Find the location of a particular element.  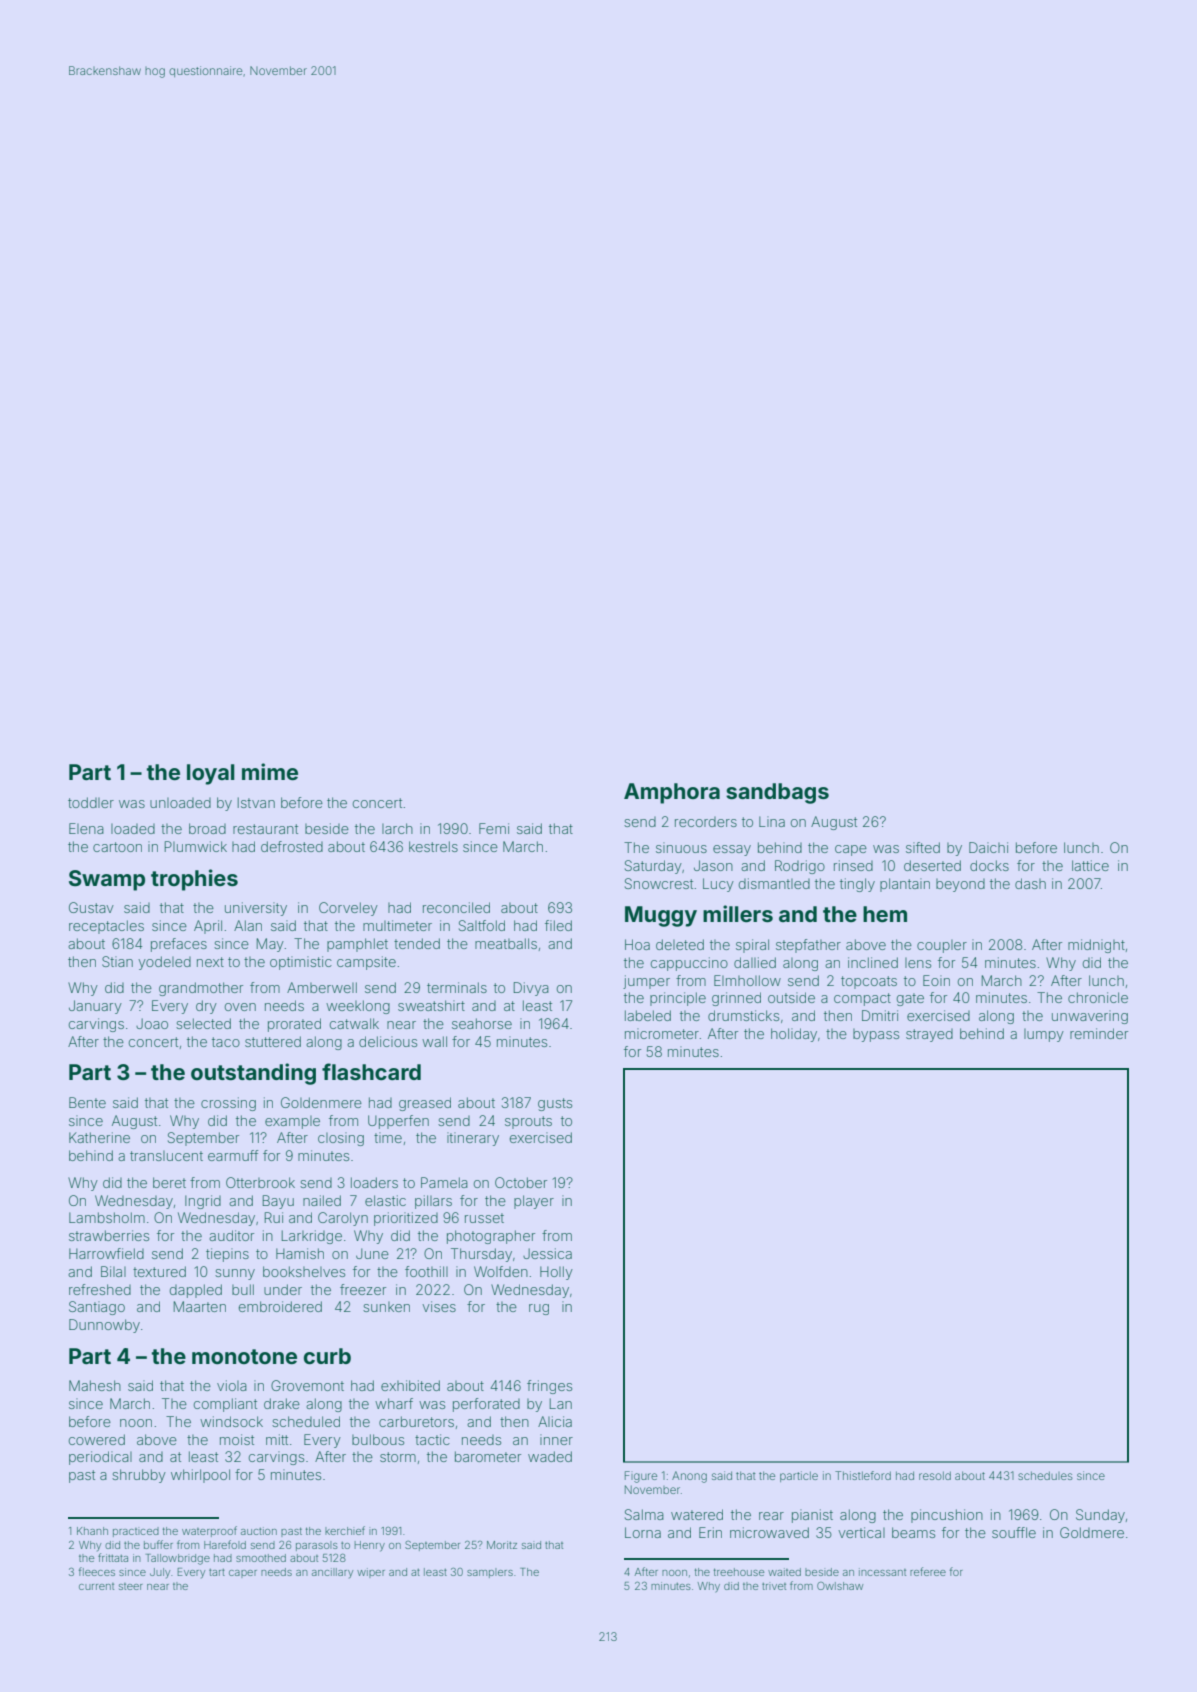

beret is located at coordinates (169, 1182).
